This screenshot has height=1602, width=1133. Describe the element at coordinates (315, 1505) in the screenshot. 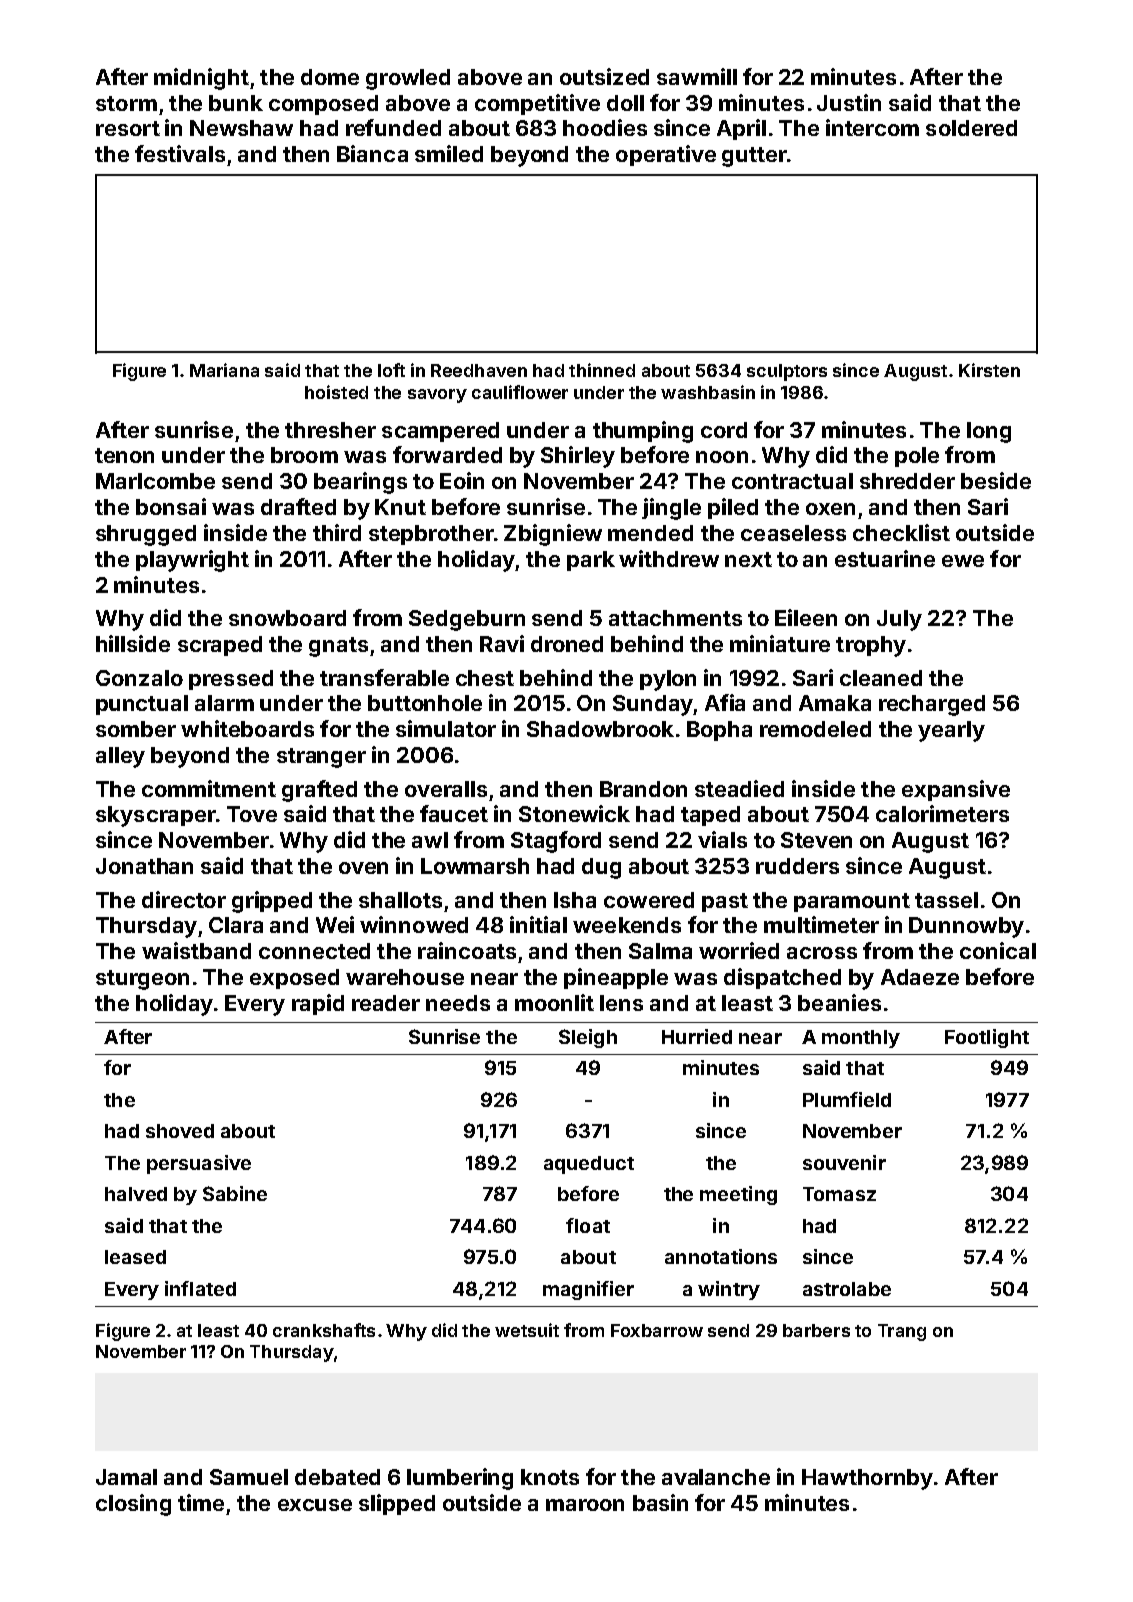

I see `excuse` at that location.
